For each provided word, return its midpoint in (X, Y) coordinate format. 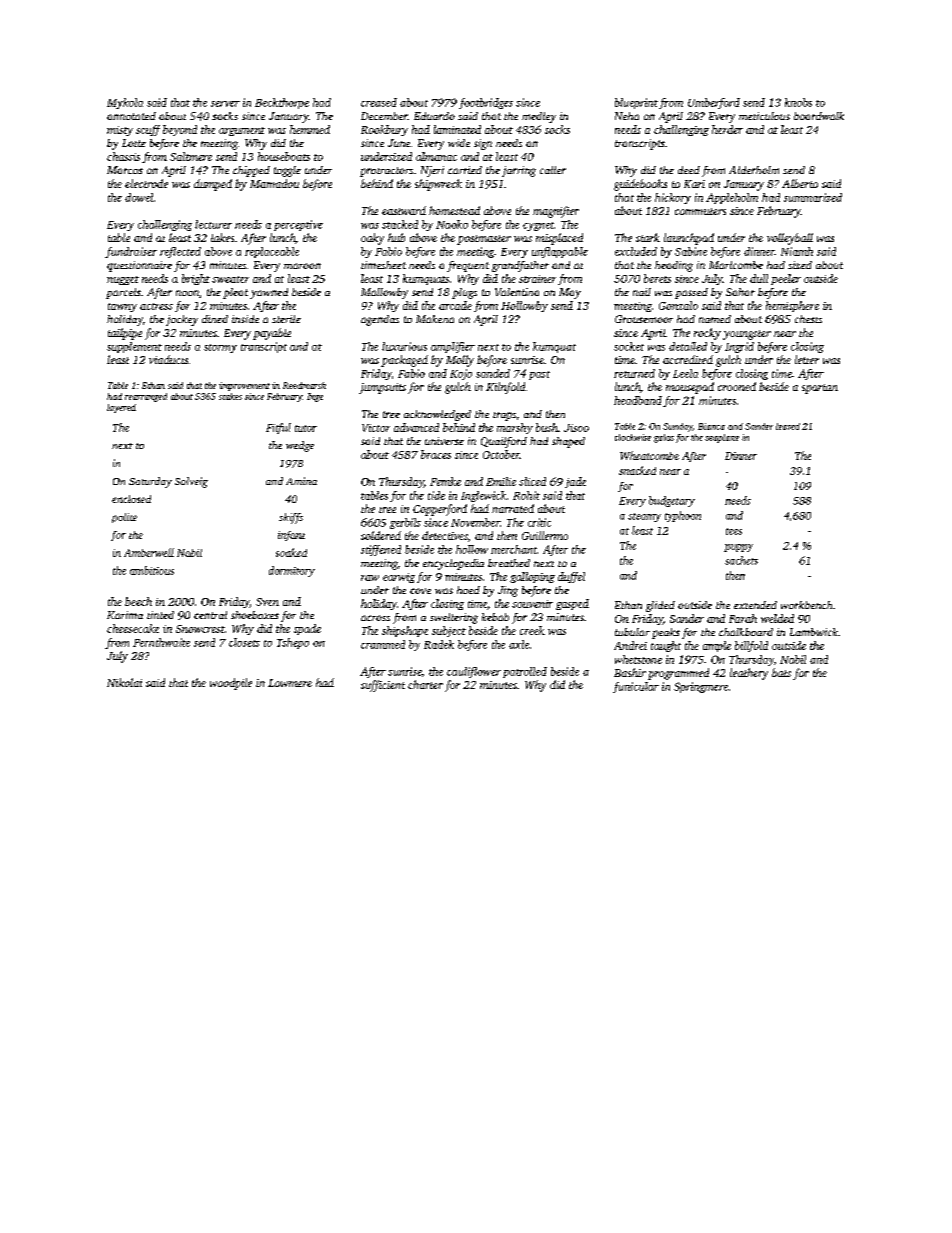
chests (808, 319)
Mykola (125, 103)
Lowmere (290, 683)
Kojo (461, 374)
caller (553, 170)
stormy (220, 348)
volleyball (790, 239)
